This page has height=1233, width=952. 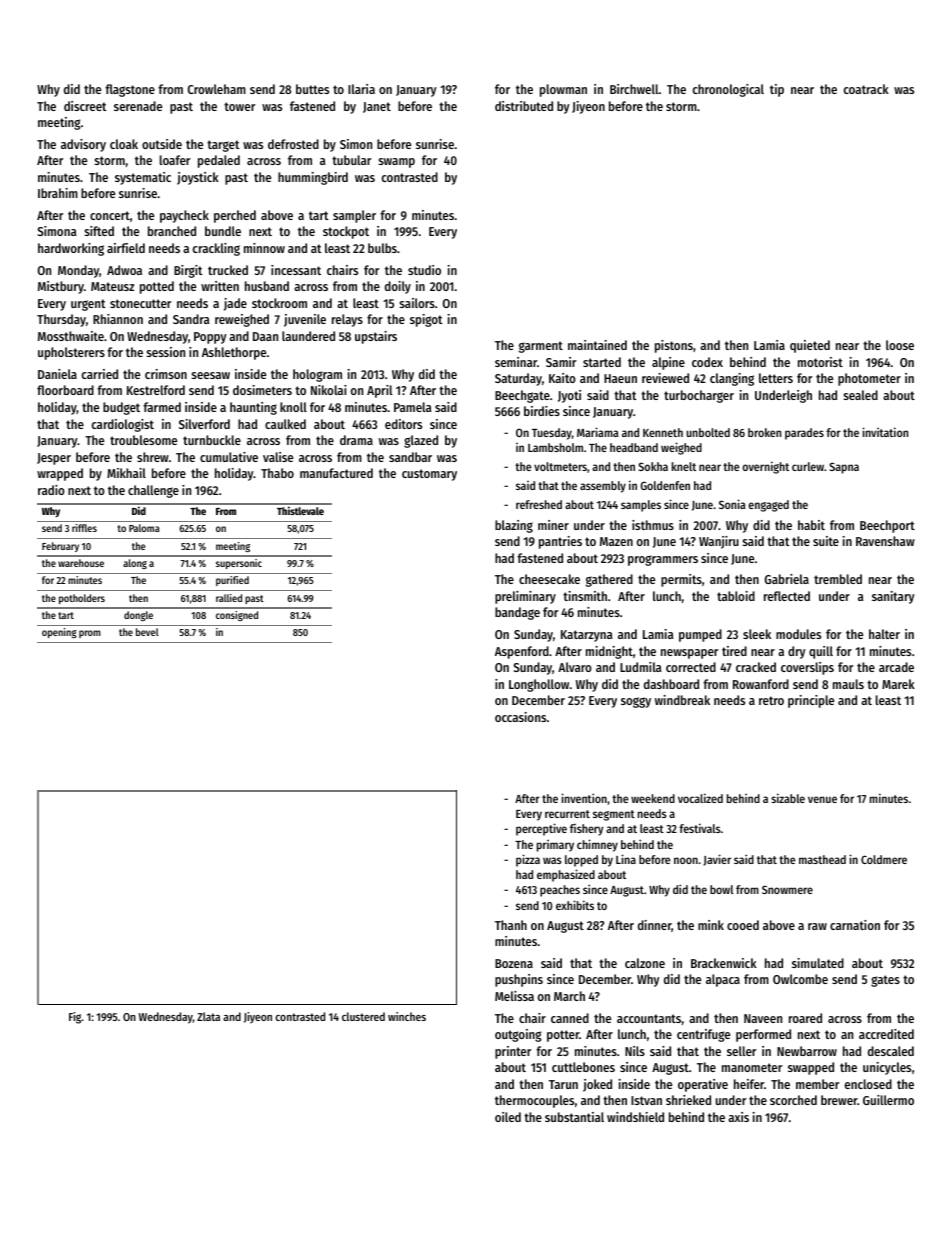 I want to click on prom, so click(x=89, y=634).
